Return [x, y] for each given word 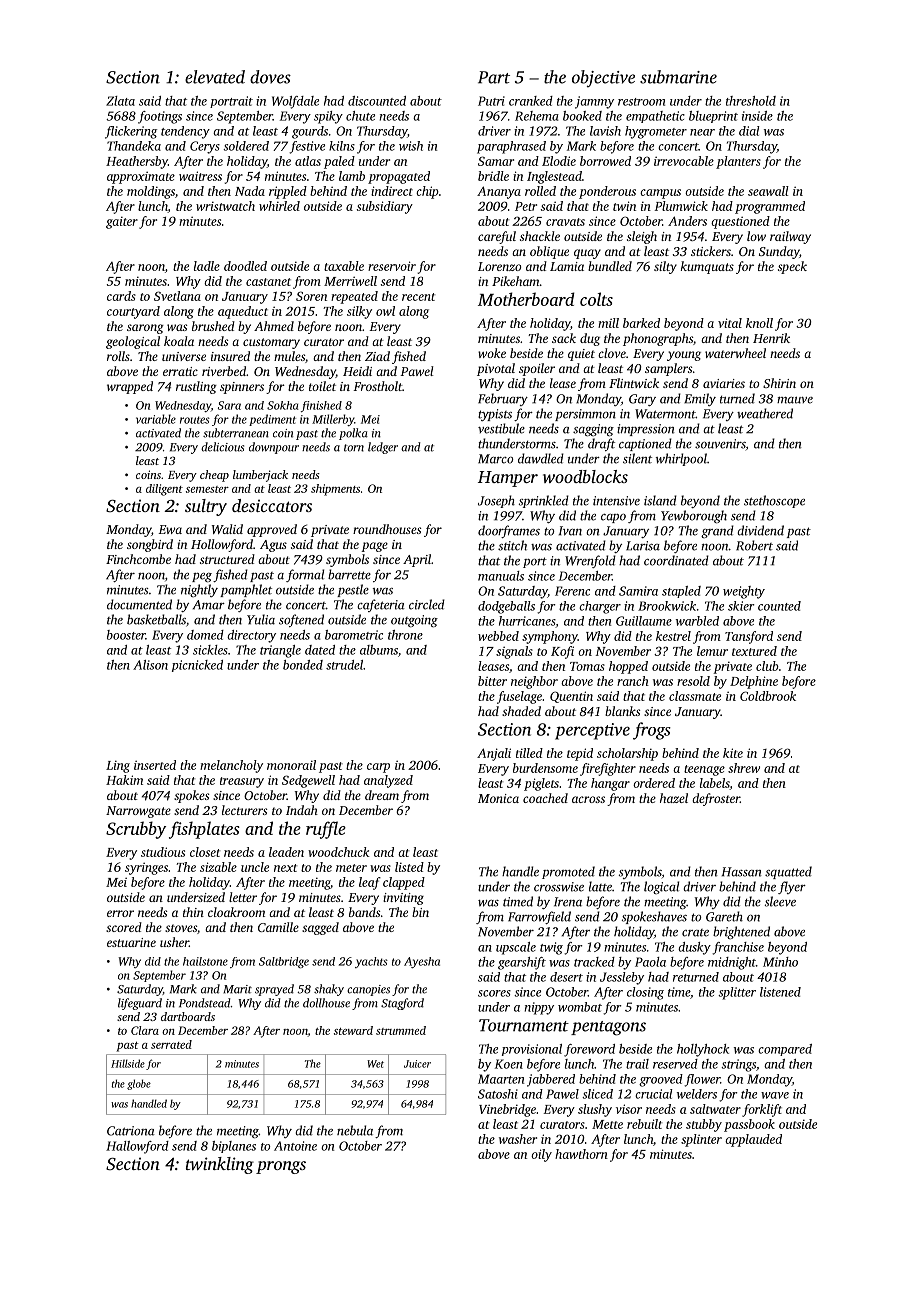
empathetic [655, 117]
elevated [215, 77]
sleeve [780, 901]
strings [738, 1065]
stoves [181, 928]
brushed [213, 326]
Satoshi [498, 1094]
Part [494, 77]
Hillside [128, 1063]
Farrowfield [539, 917]
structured [227, 559]
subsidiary [385, 207]
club [767, 666]
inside [757, 116]
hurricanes [527, 621]
